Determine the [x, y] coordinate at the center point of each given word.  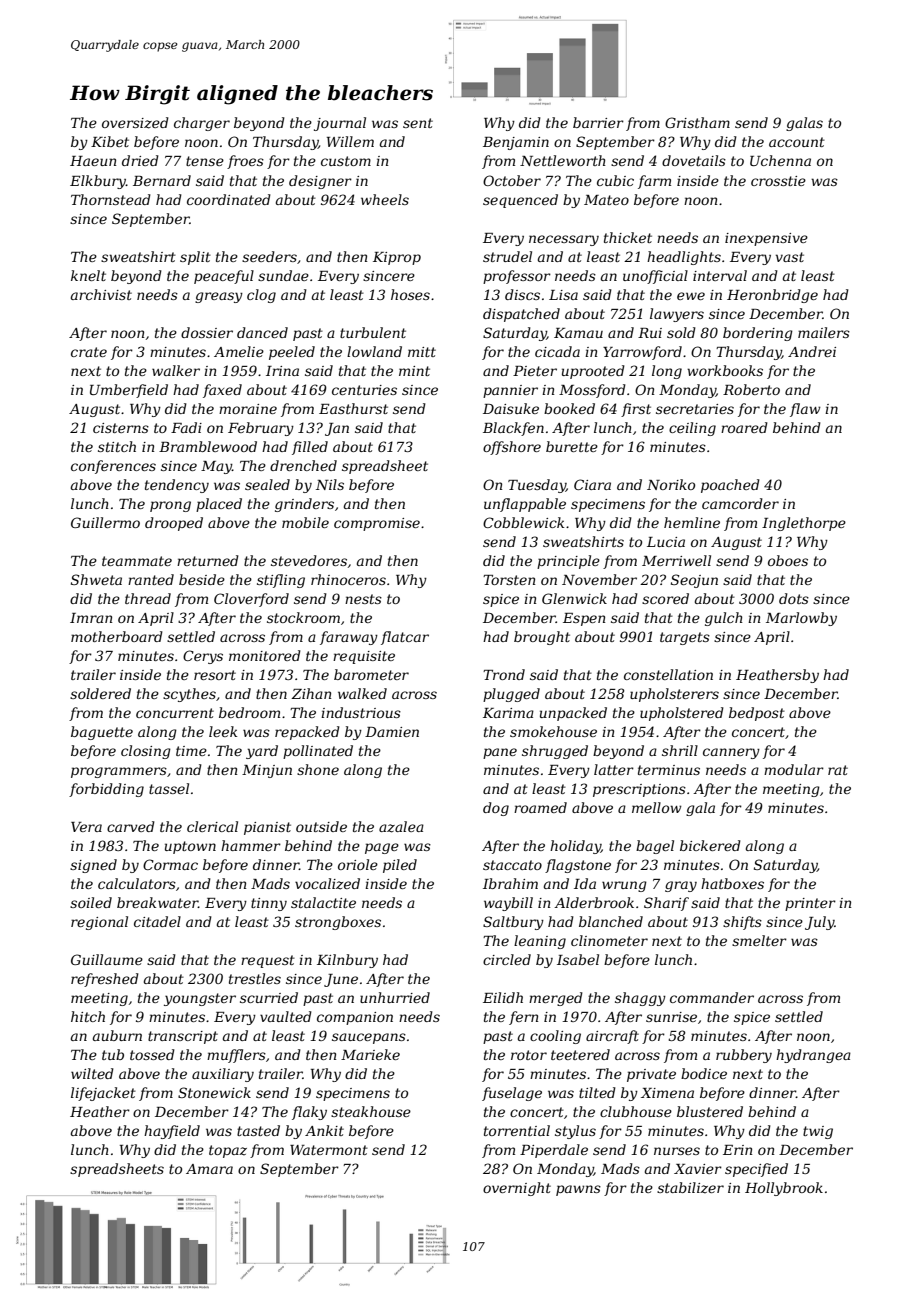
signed [93, 866]
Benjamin [516, 143]
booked [569, 408]
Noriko [671, 484]
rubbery [744, 1056]
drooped [174, 524]
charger [202, 124]
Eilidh [503, 997]
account [797, 142]
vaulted [286, 1016]
